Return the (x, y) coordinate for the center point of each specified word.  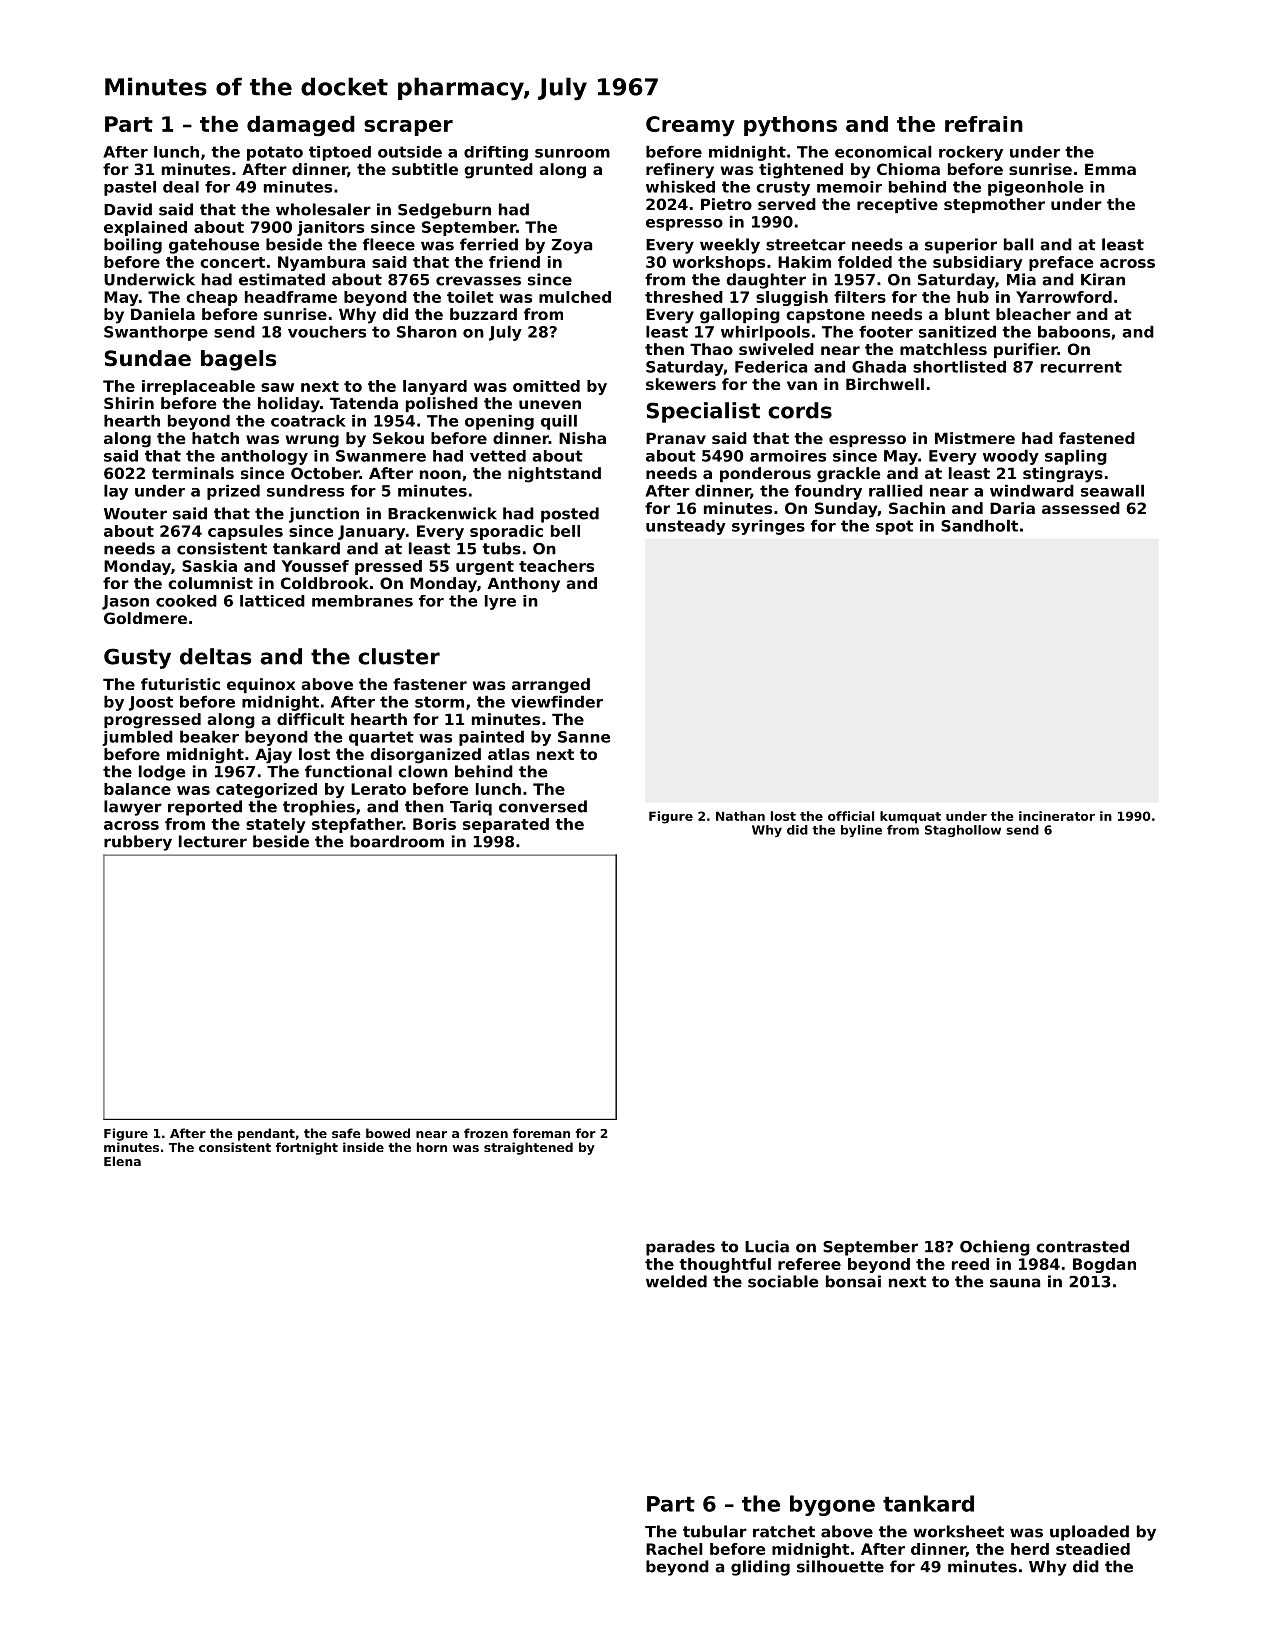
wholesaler (323, 209)
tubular (715, 1531)
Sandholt (979, 525)
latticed (272, 601)
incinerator (1057, 816)
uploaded (1089, 1533)
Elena (122, 1161)
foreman (541, 1133)
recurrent (1081, 367)
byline (861, 831)
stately (276, 825)
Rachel (674, 1549)
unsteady (686, 527)
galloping (740, 316)
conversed (543, 806)
